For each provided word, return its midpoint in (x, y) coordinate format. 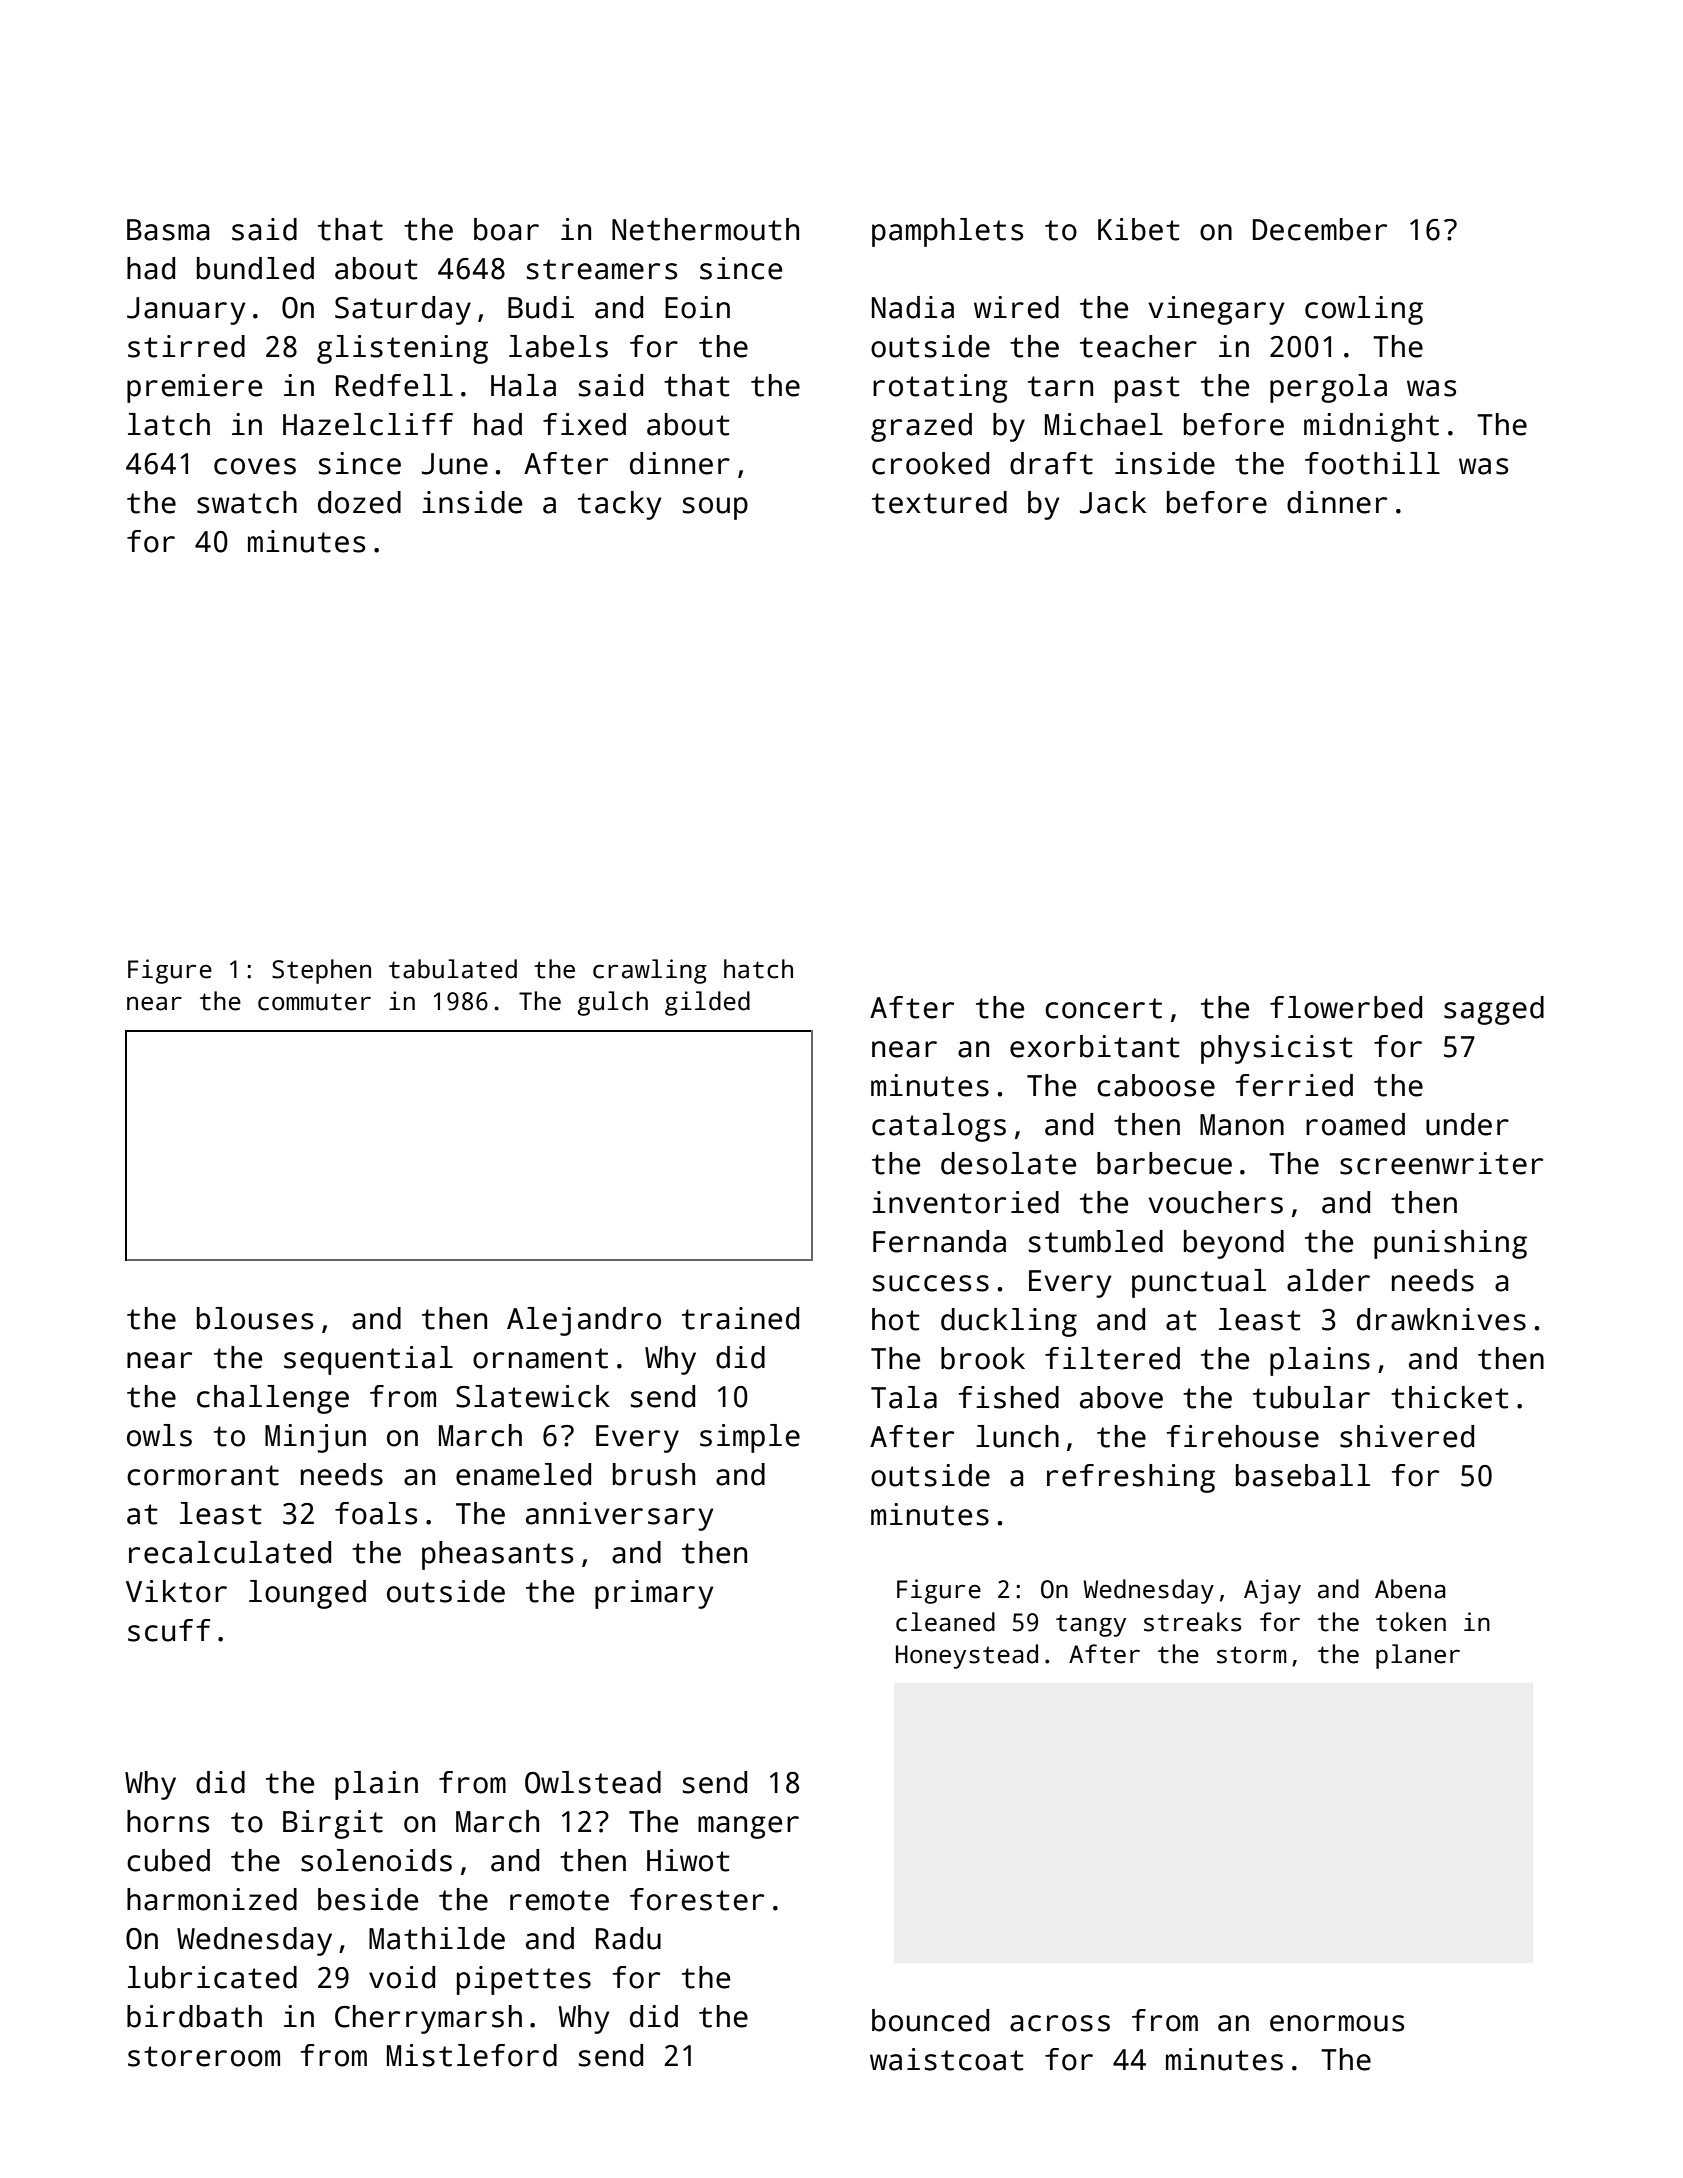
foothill (1372, 463)
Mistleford (472, 2055)
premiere (194, 388)
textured (939, 502)
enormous (1337, 2023)
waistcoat (946, 2059)
